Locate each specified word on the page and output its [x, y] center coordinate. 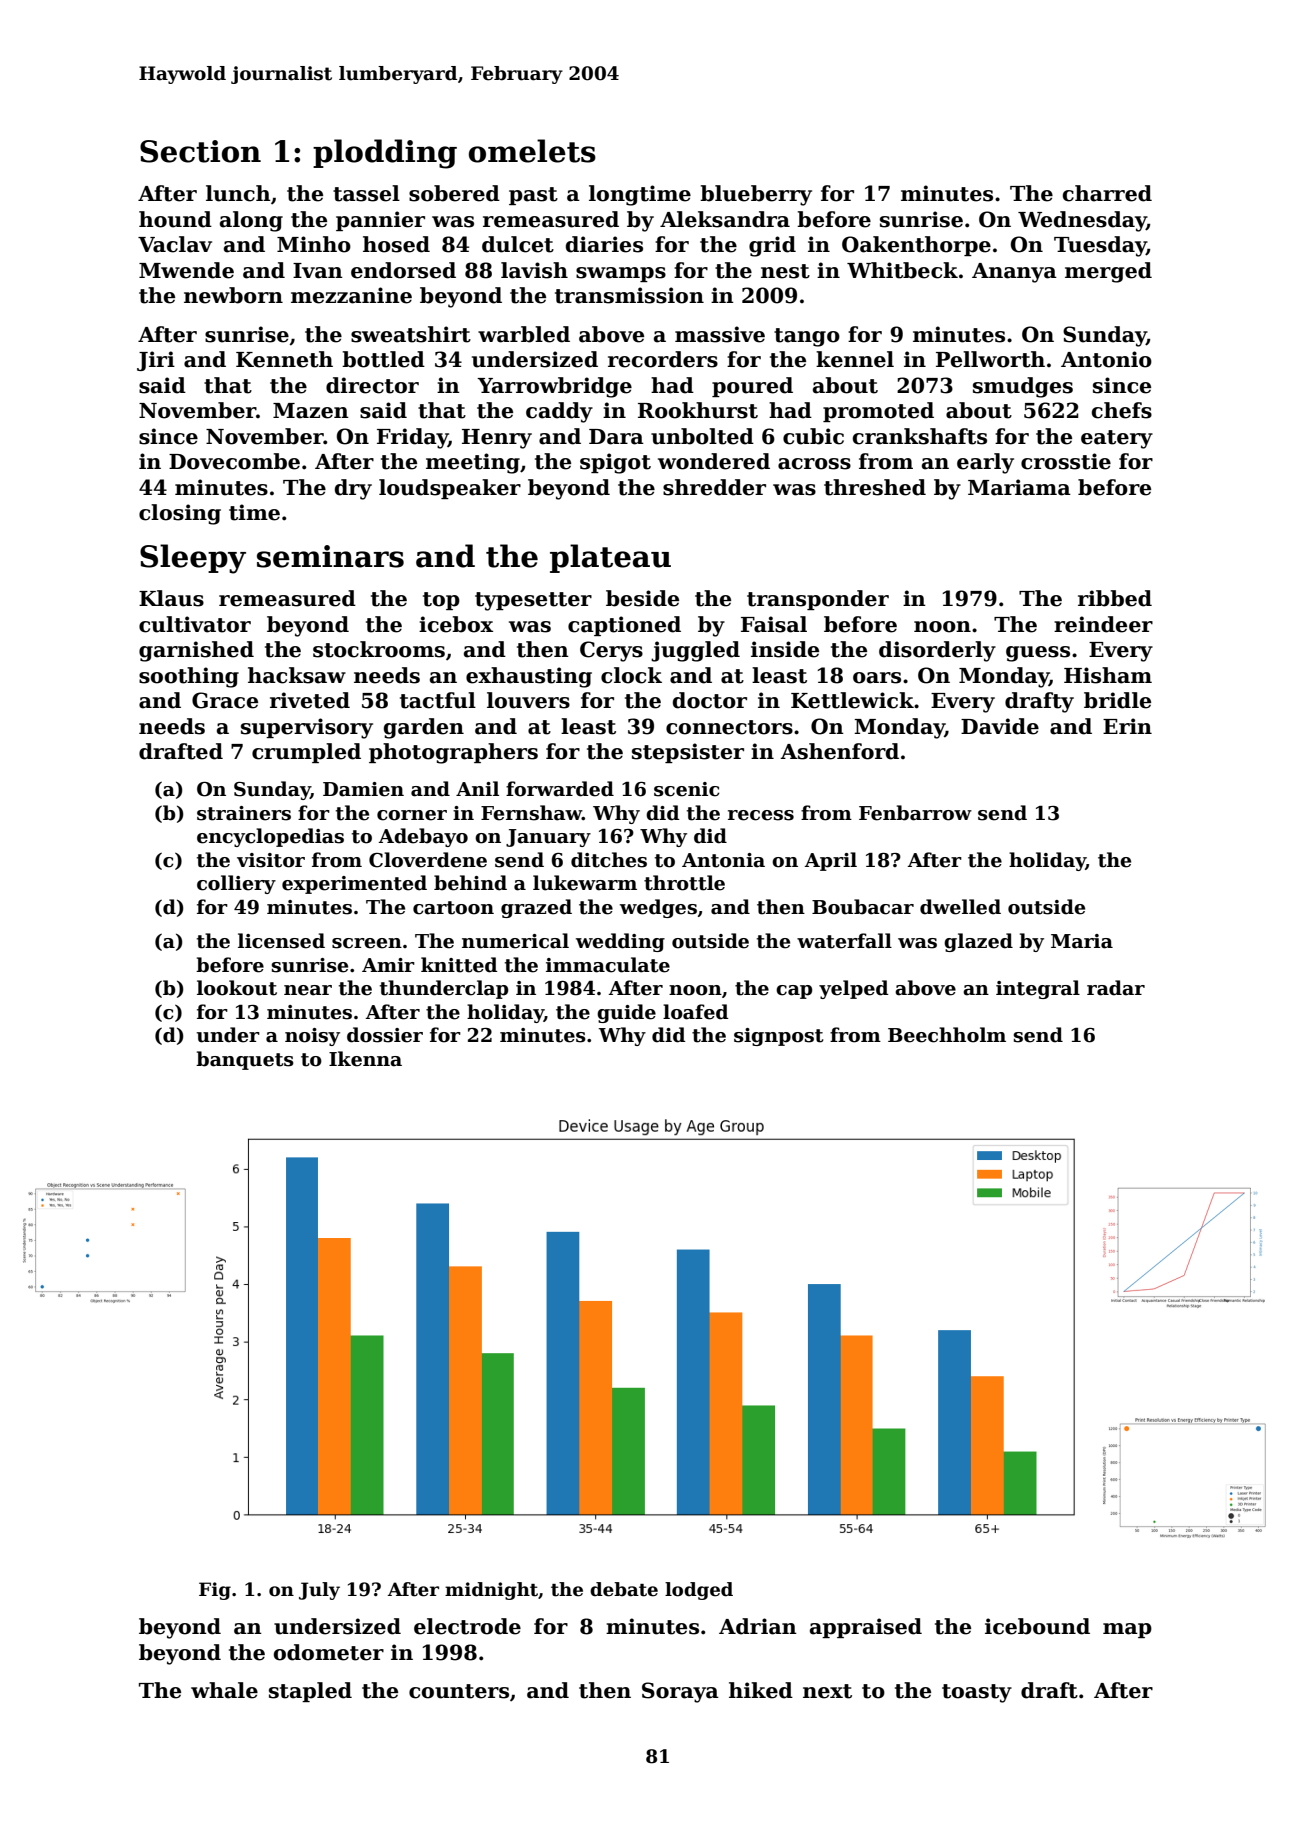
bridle [1117, 700]
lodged [699, 1591]
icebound [1037, 1626]
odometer [329, 1652]
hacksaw [297, 675]
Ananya [1014, 273]
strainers [244, 813]
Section [200, 151]
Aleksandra [725, 219]
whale [224, 1690]
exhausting [529, 677]
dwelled [960, 907]
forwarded [560, 789]
